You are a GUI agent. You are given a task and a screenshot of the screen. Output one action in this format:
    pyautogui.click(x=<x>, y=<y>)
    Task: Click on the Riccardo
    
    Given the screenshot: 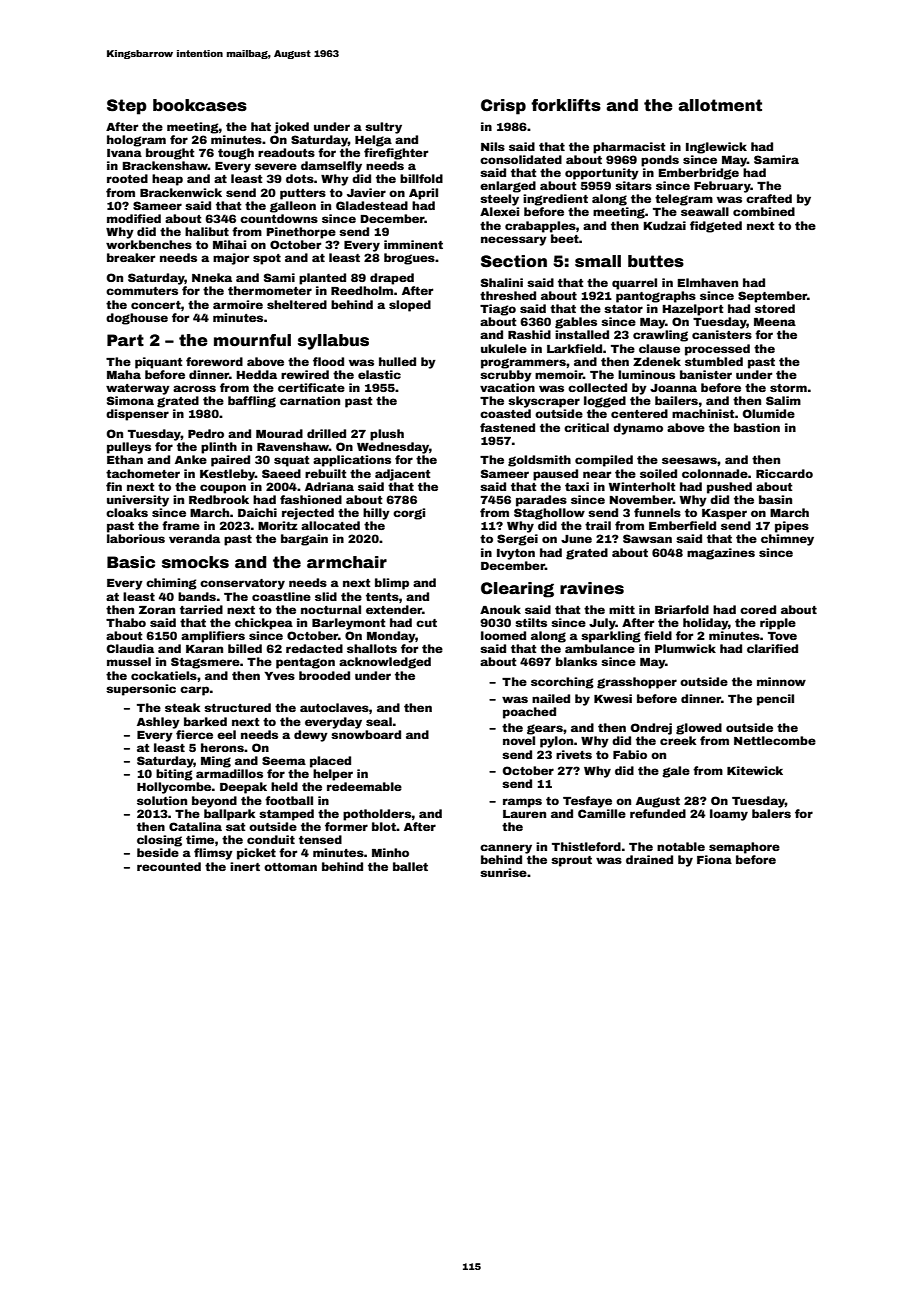 What is the action you would take?
    pyautogui.click(x=784, y=473)
